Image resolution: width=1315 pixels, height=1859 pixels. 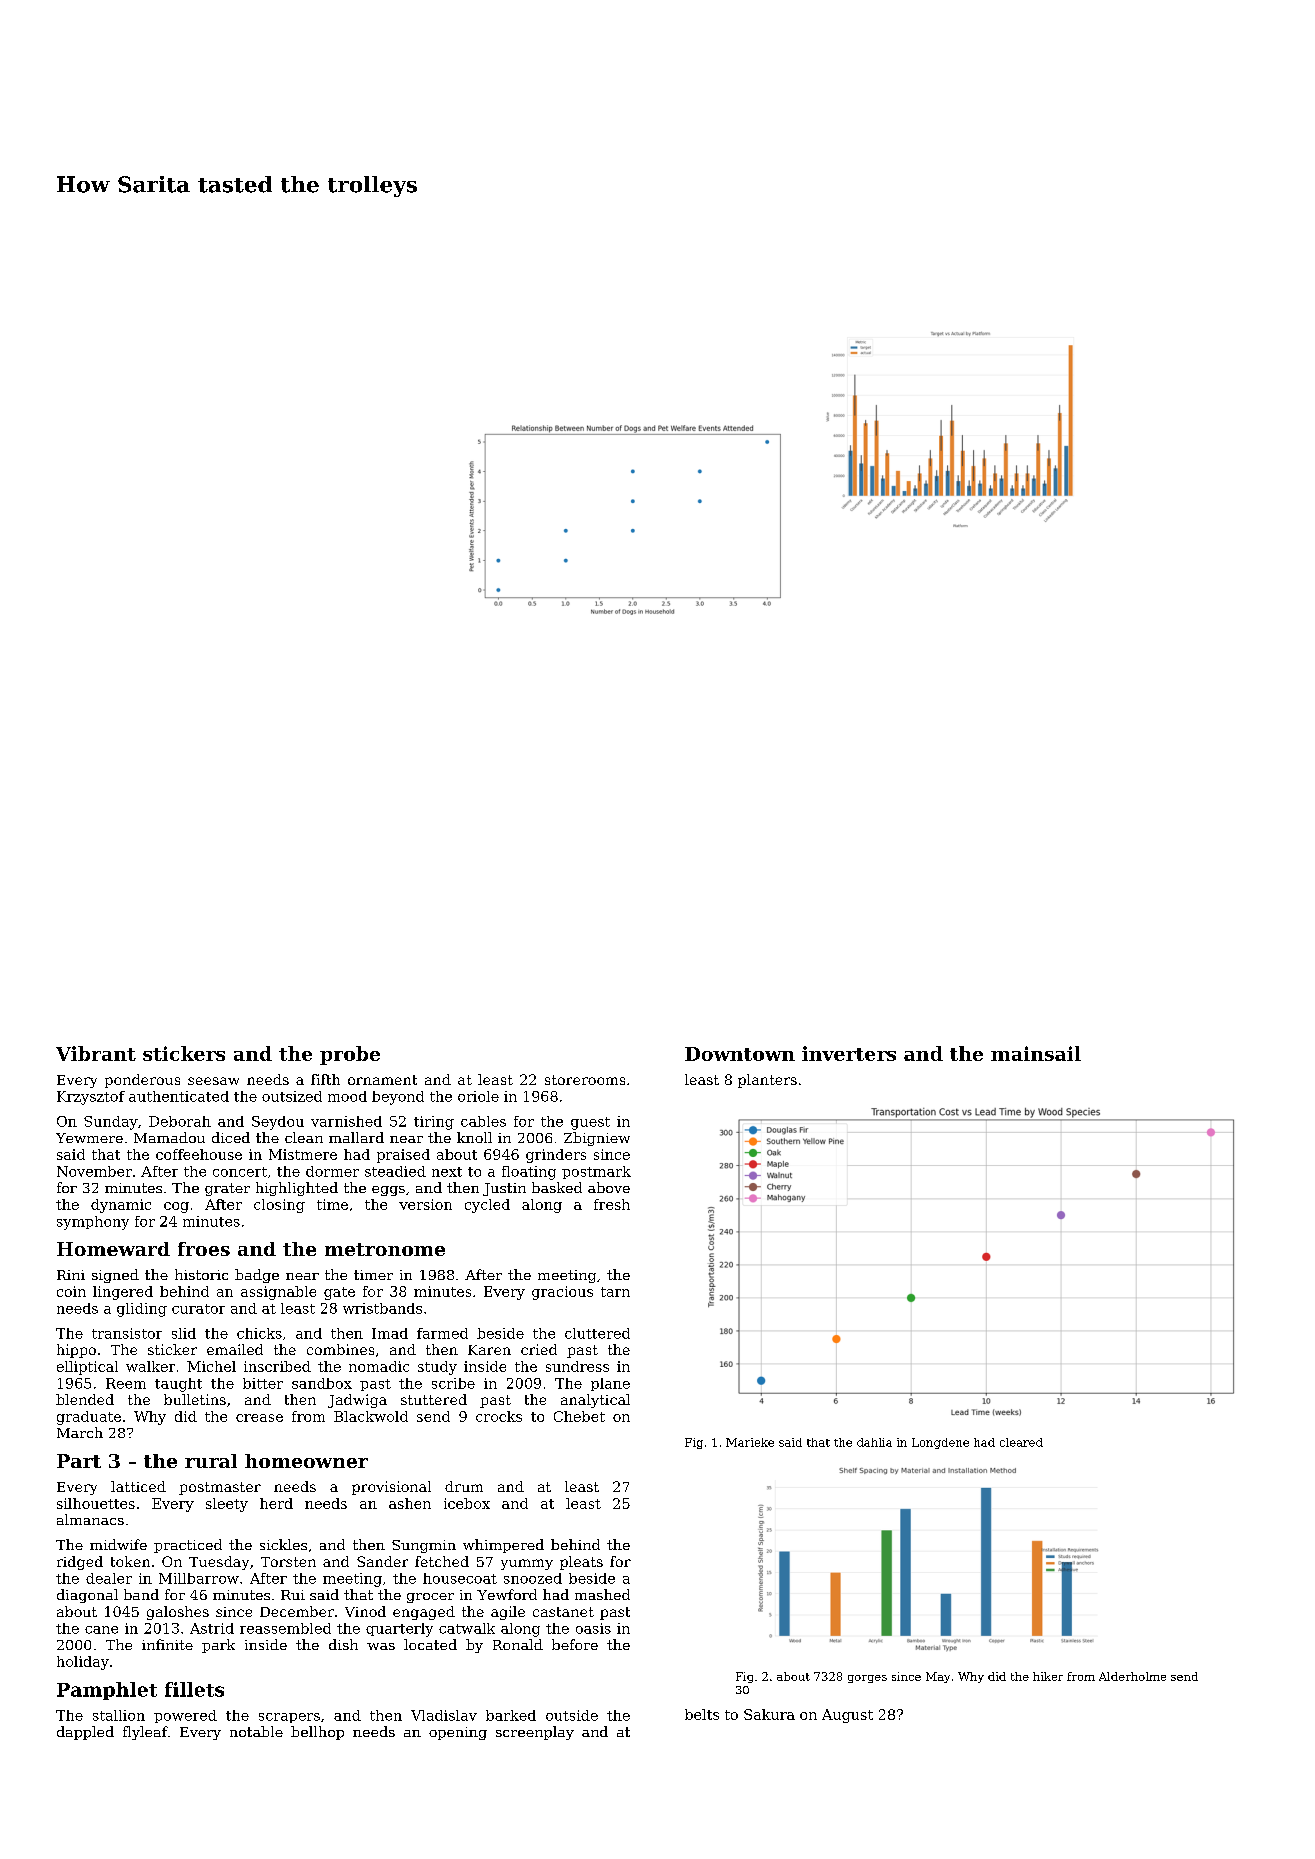 I want to click on Vibrant, so click(x=96, y=1053).
